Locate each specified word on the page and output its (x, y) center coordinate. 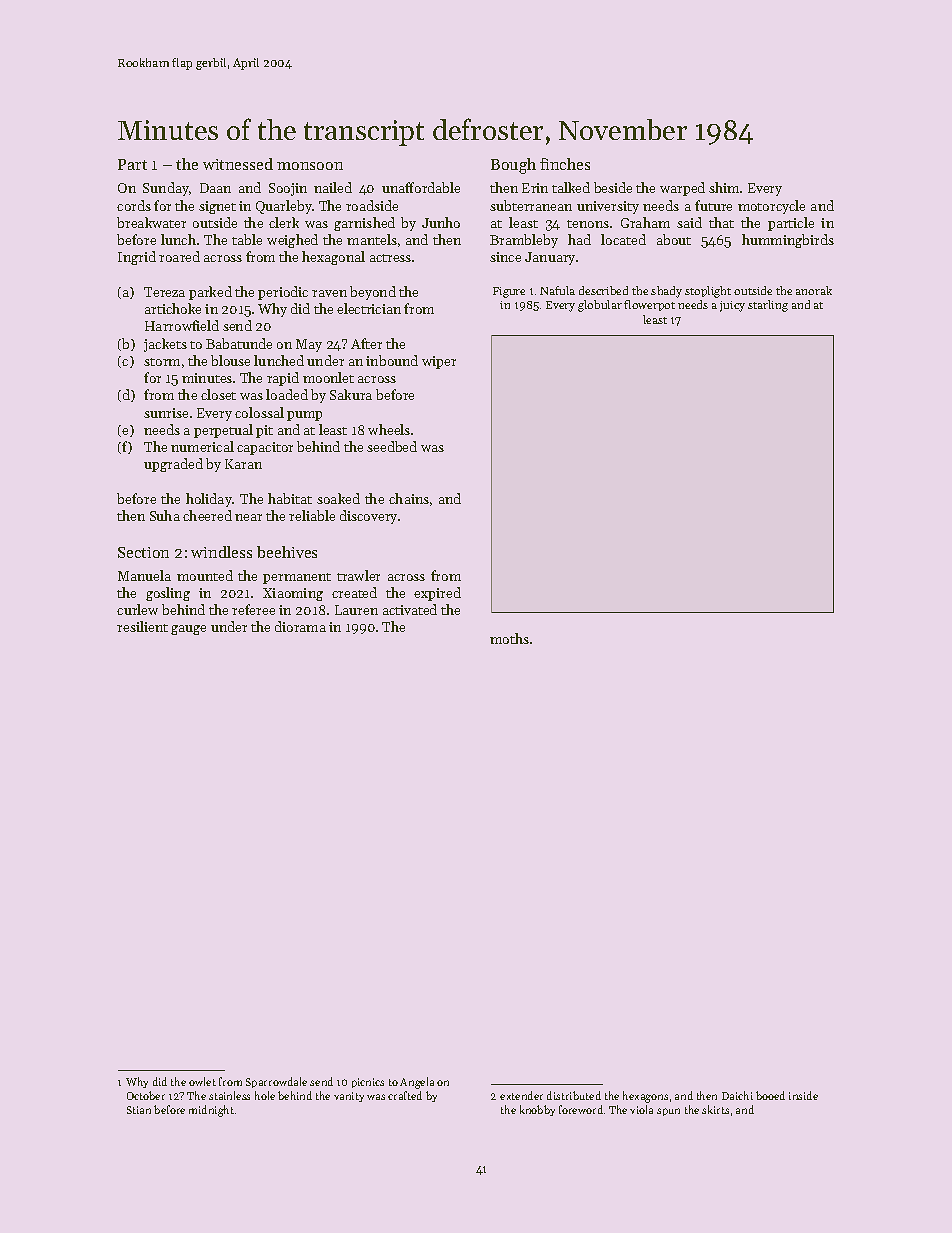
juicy (732, 306)
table (247, 239)
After (366, 343)
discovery (368, 517)
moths (509, 638)
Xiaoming (293, 594)
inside (803, 1095)
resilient (142, 626)
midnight (211, 1111)
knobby (537, 1110)
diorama (300, 626)
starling (768, 306)
